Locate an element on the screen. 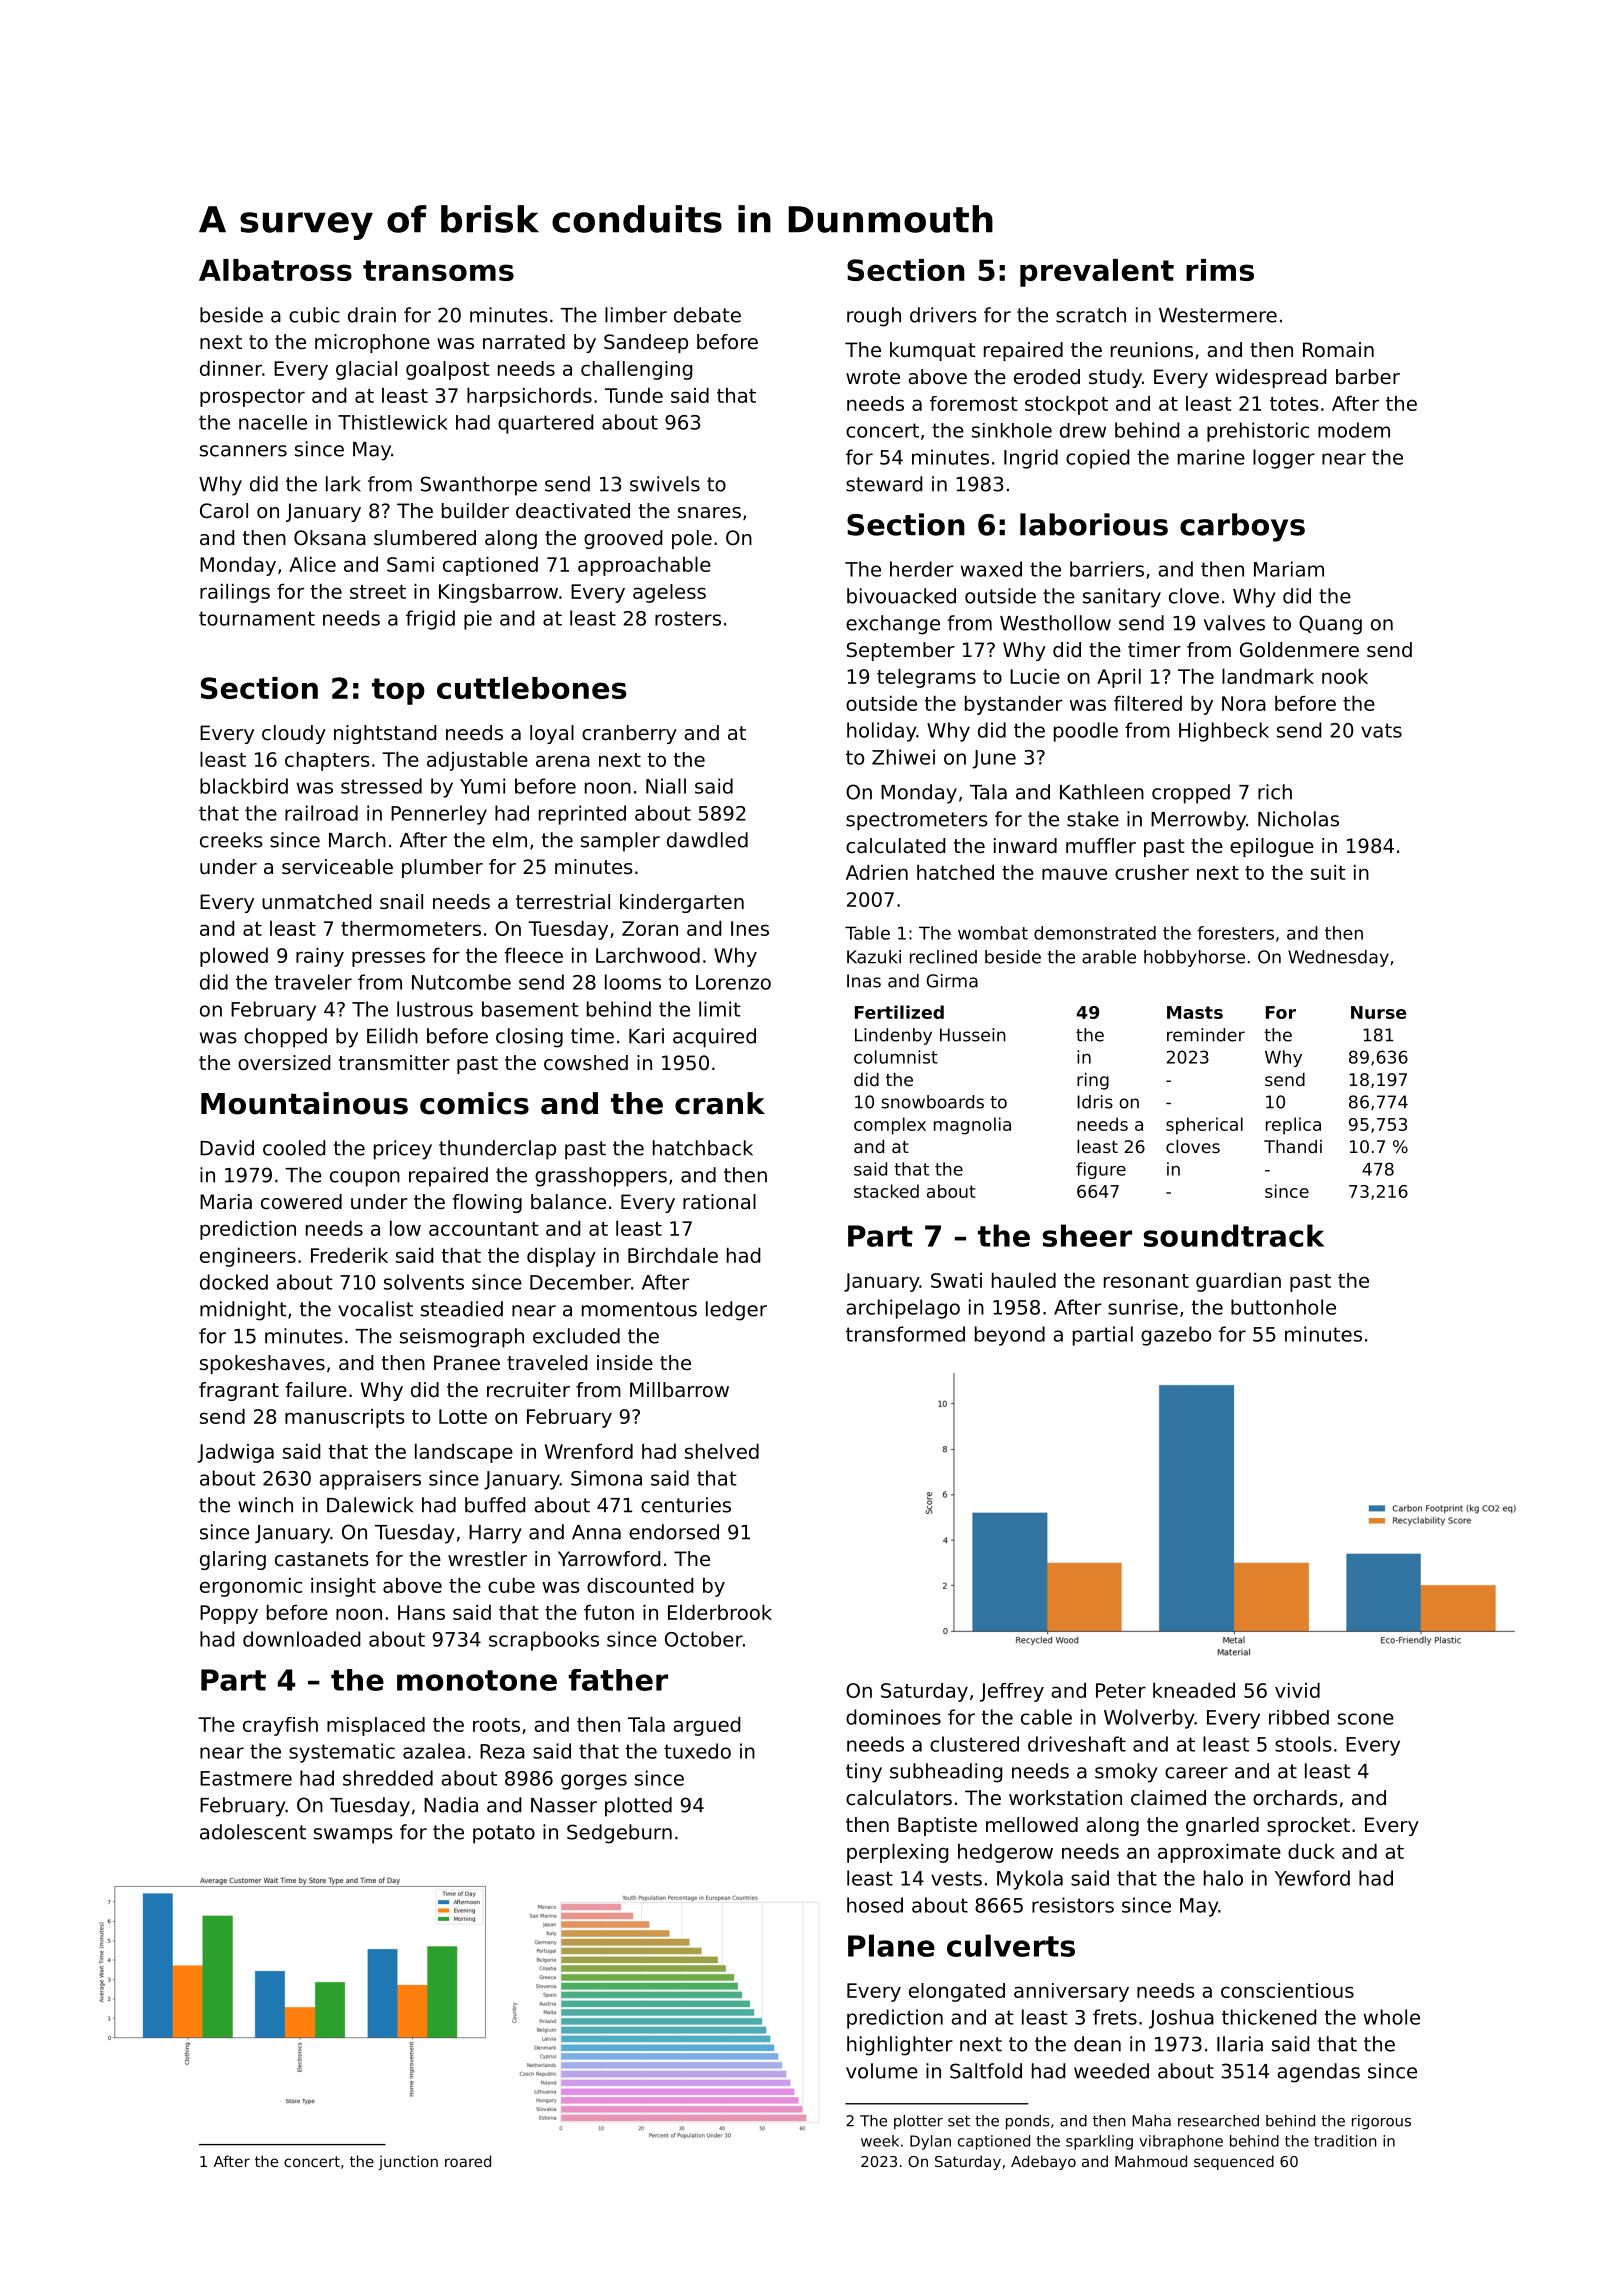 Image resolution: width=1620 pixels, height=2292 pixels. Westhollow is located at coordinates (1055, 623).
